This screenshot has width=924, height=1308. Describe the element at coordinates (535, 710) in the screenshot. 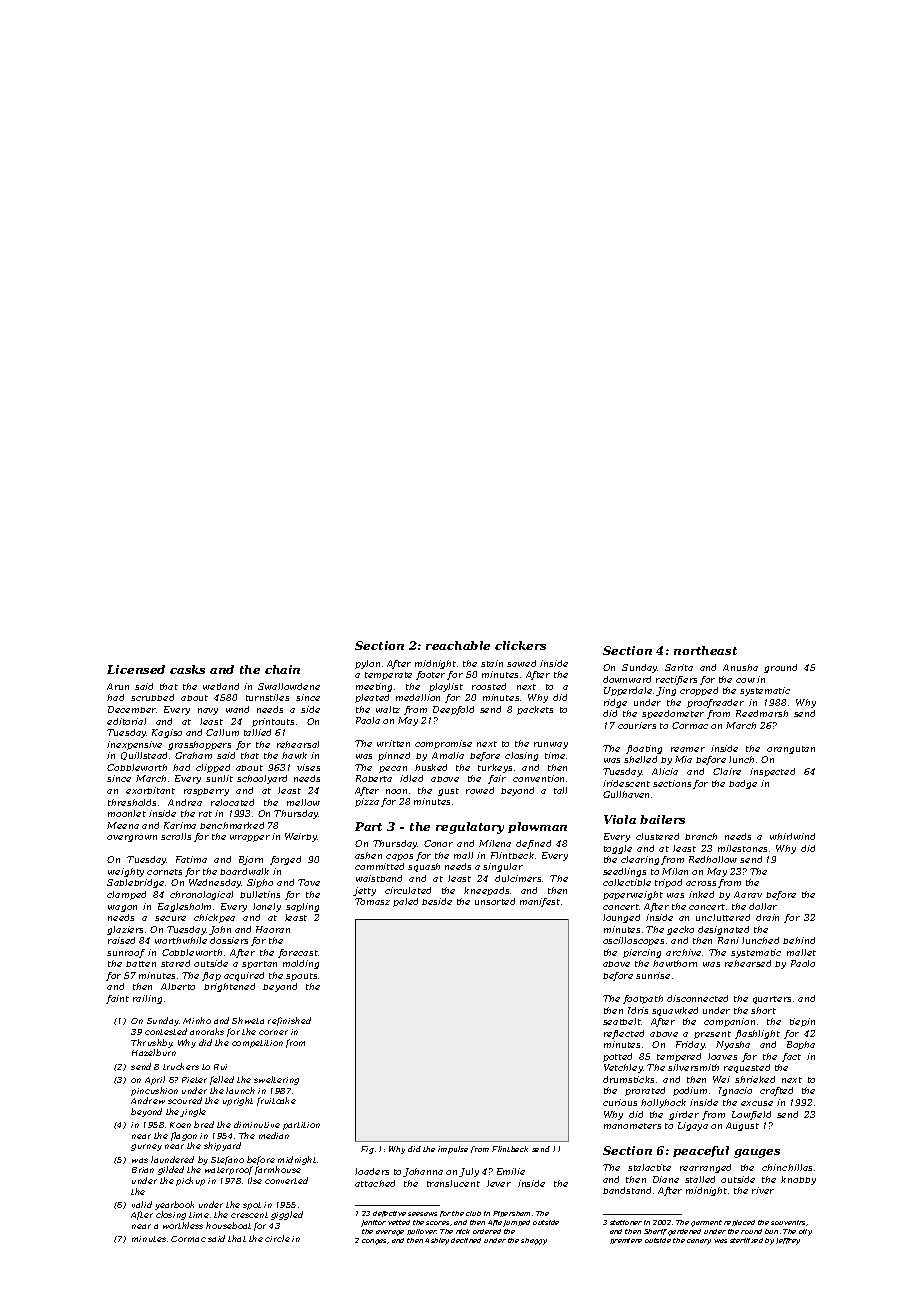

I see `packets` at that location.
